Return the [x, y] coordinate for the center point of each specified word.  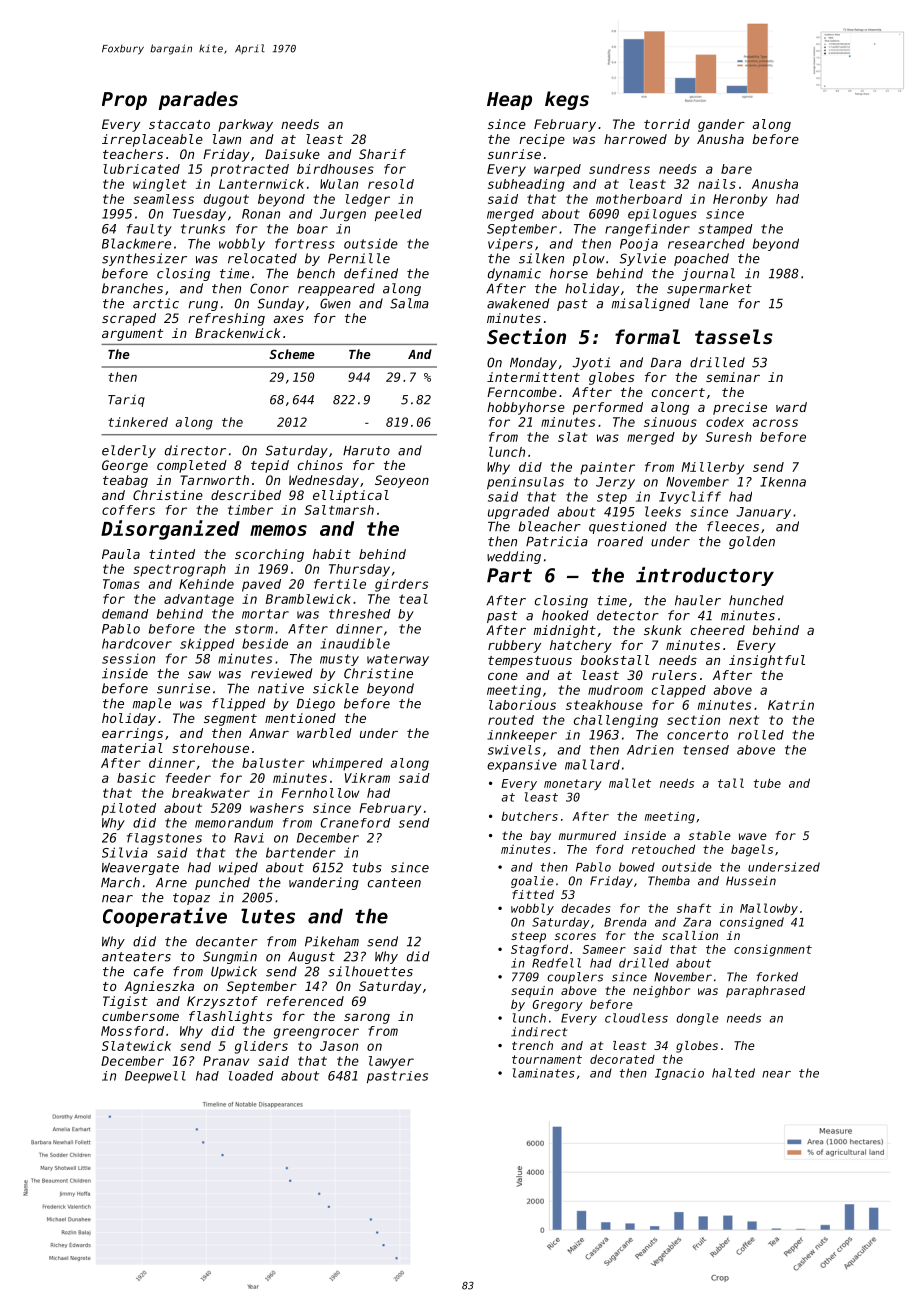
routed [511, 720]
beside [265, 643]
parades [198, 100]
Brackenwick [237, 333]
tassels [734, 336]
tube [767, 783]
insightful [767, 661]
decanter [227, 941]
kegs [567, 100]
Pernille [359, 258]
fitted [533, 894]
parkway [245, 125]
